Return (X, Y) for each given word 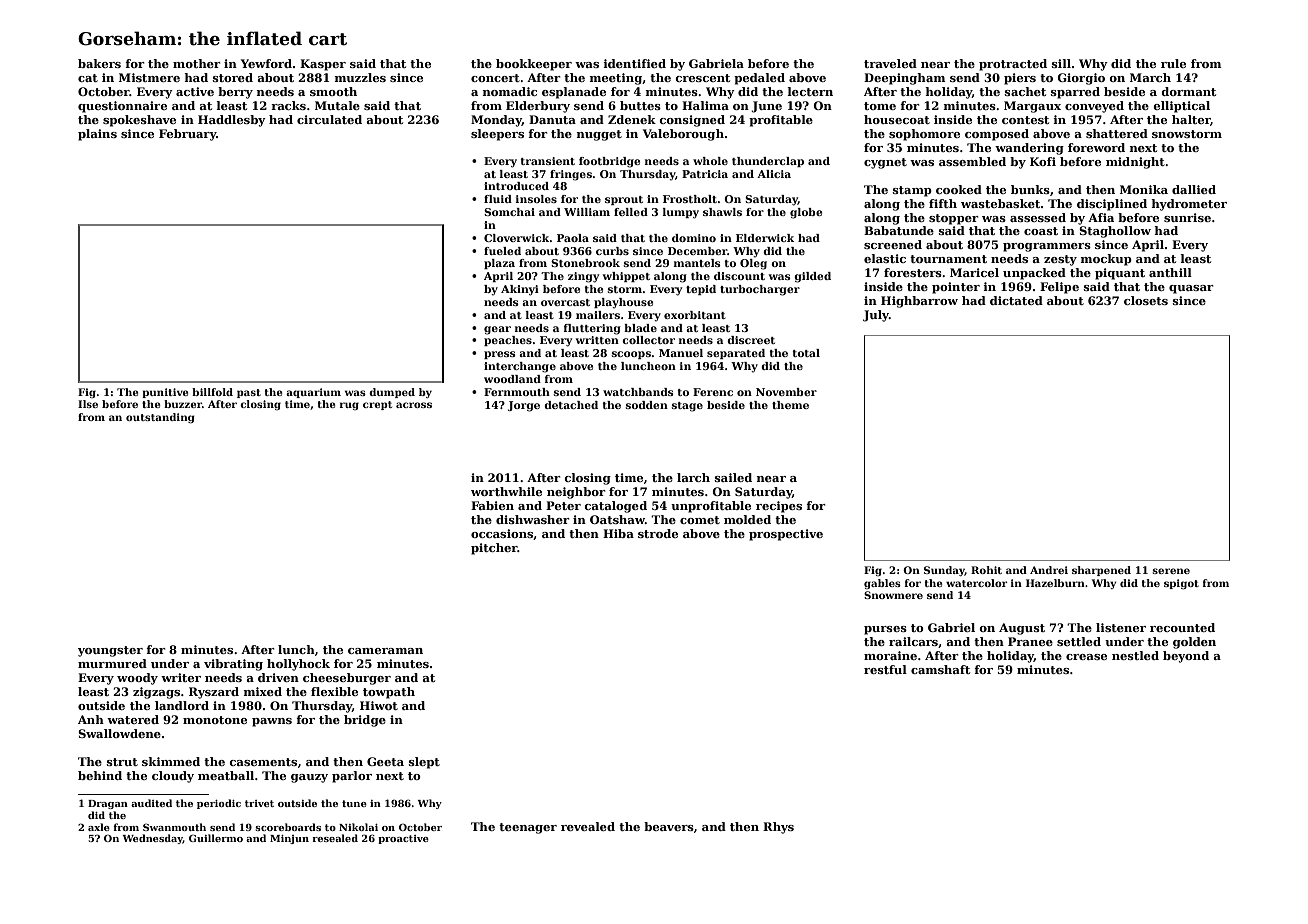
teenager (528, 828)
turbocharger (760, 290)
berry (235, 93)
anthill (1170, 272)
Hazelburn (1055, 583)
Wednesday (153, 839)
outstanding (160, 418)
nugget (599, 135)
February (187, 135)
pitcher (494, 549)
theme (790, 405)
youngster (110, 651)
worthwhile (506, 491)
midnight (1135, 163)
